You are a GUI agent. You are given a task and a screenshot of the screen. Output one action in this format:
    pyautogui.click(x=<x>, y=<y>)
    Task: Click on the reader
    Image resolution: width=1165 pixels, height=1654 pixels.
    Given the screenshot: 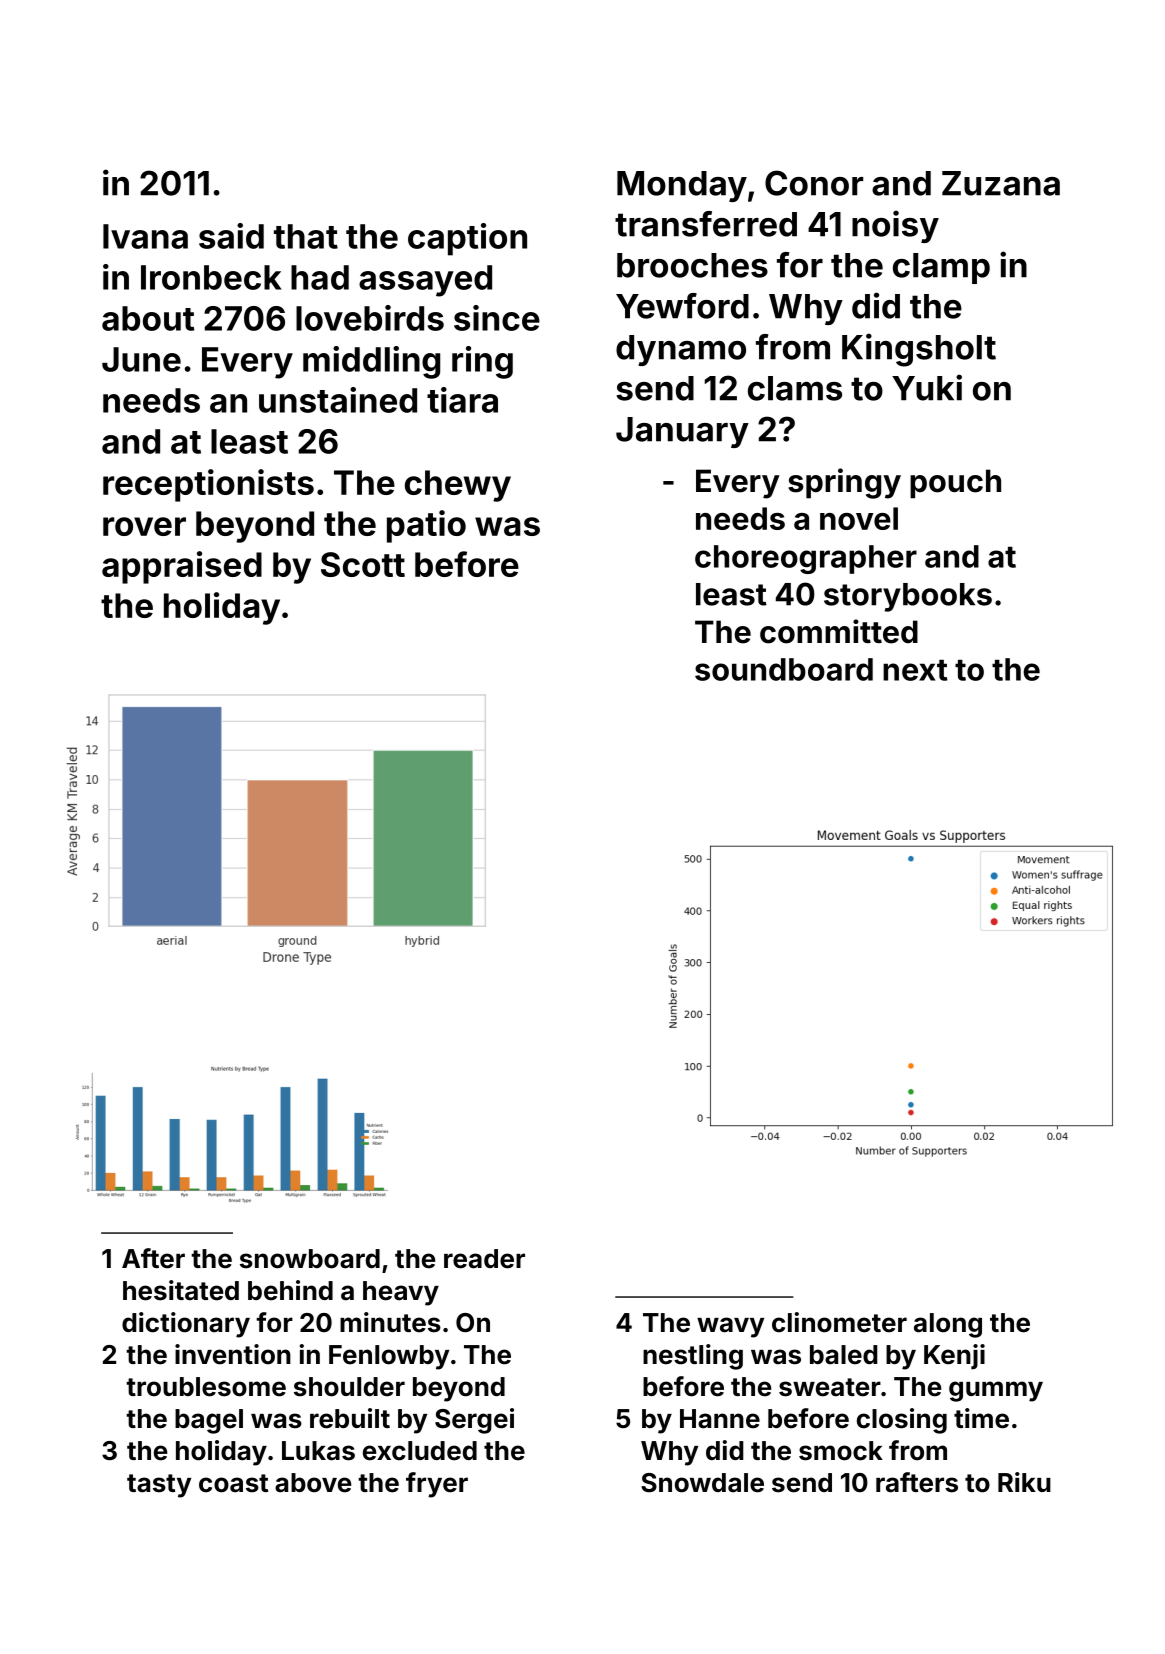 What is the action you would take?
    pyautogui.click(x=484, y=1259)
